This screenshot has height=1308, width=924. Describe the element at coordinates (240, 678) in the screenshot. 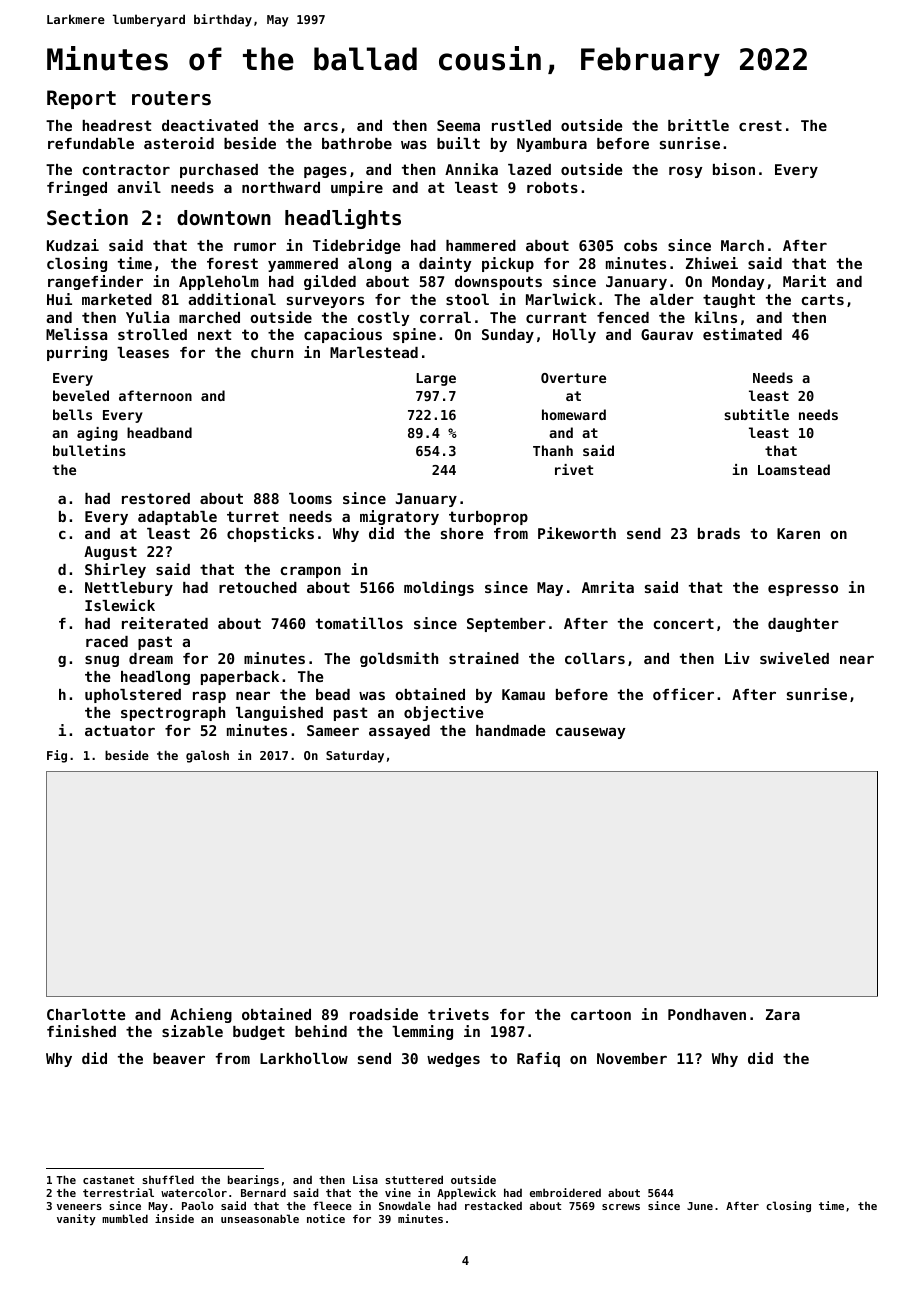

I see `paperback` at that location.
